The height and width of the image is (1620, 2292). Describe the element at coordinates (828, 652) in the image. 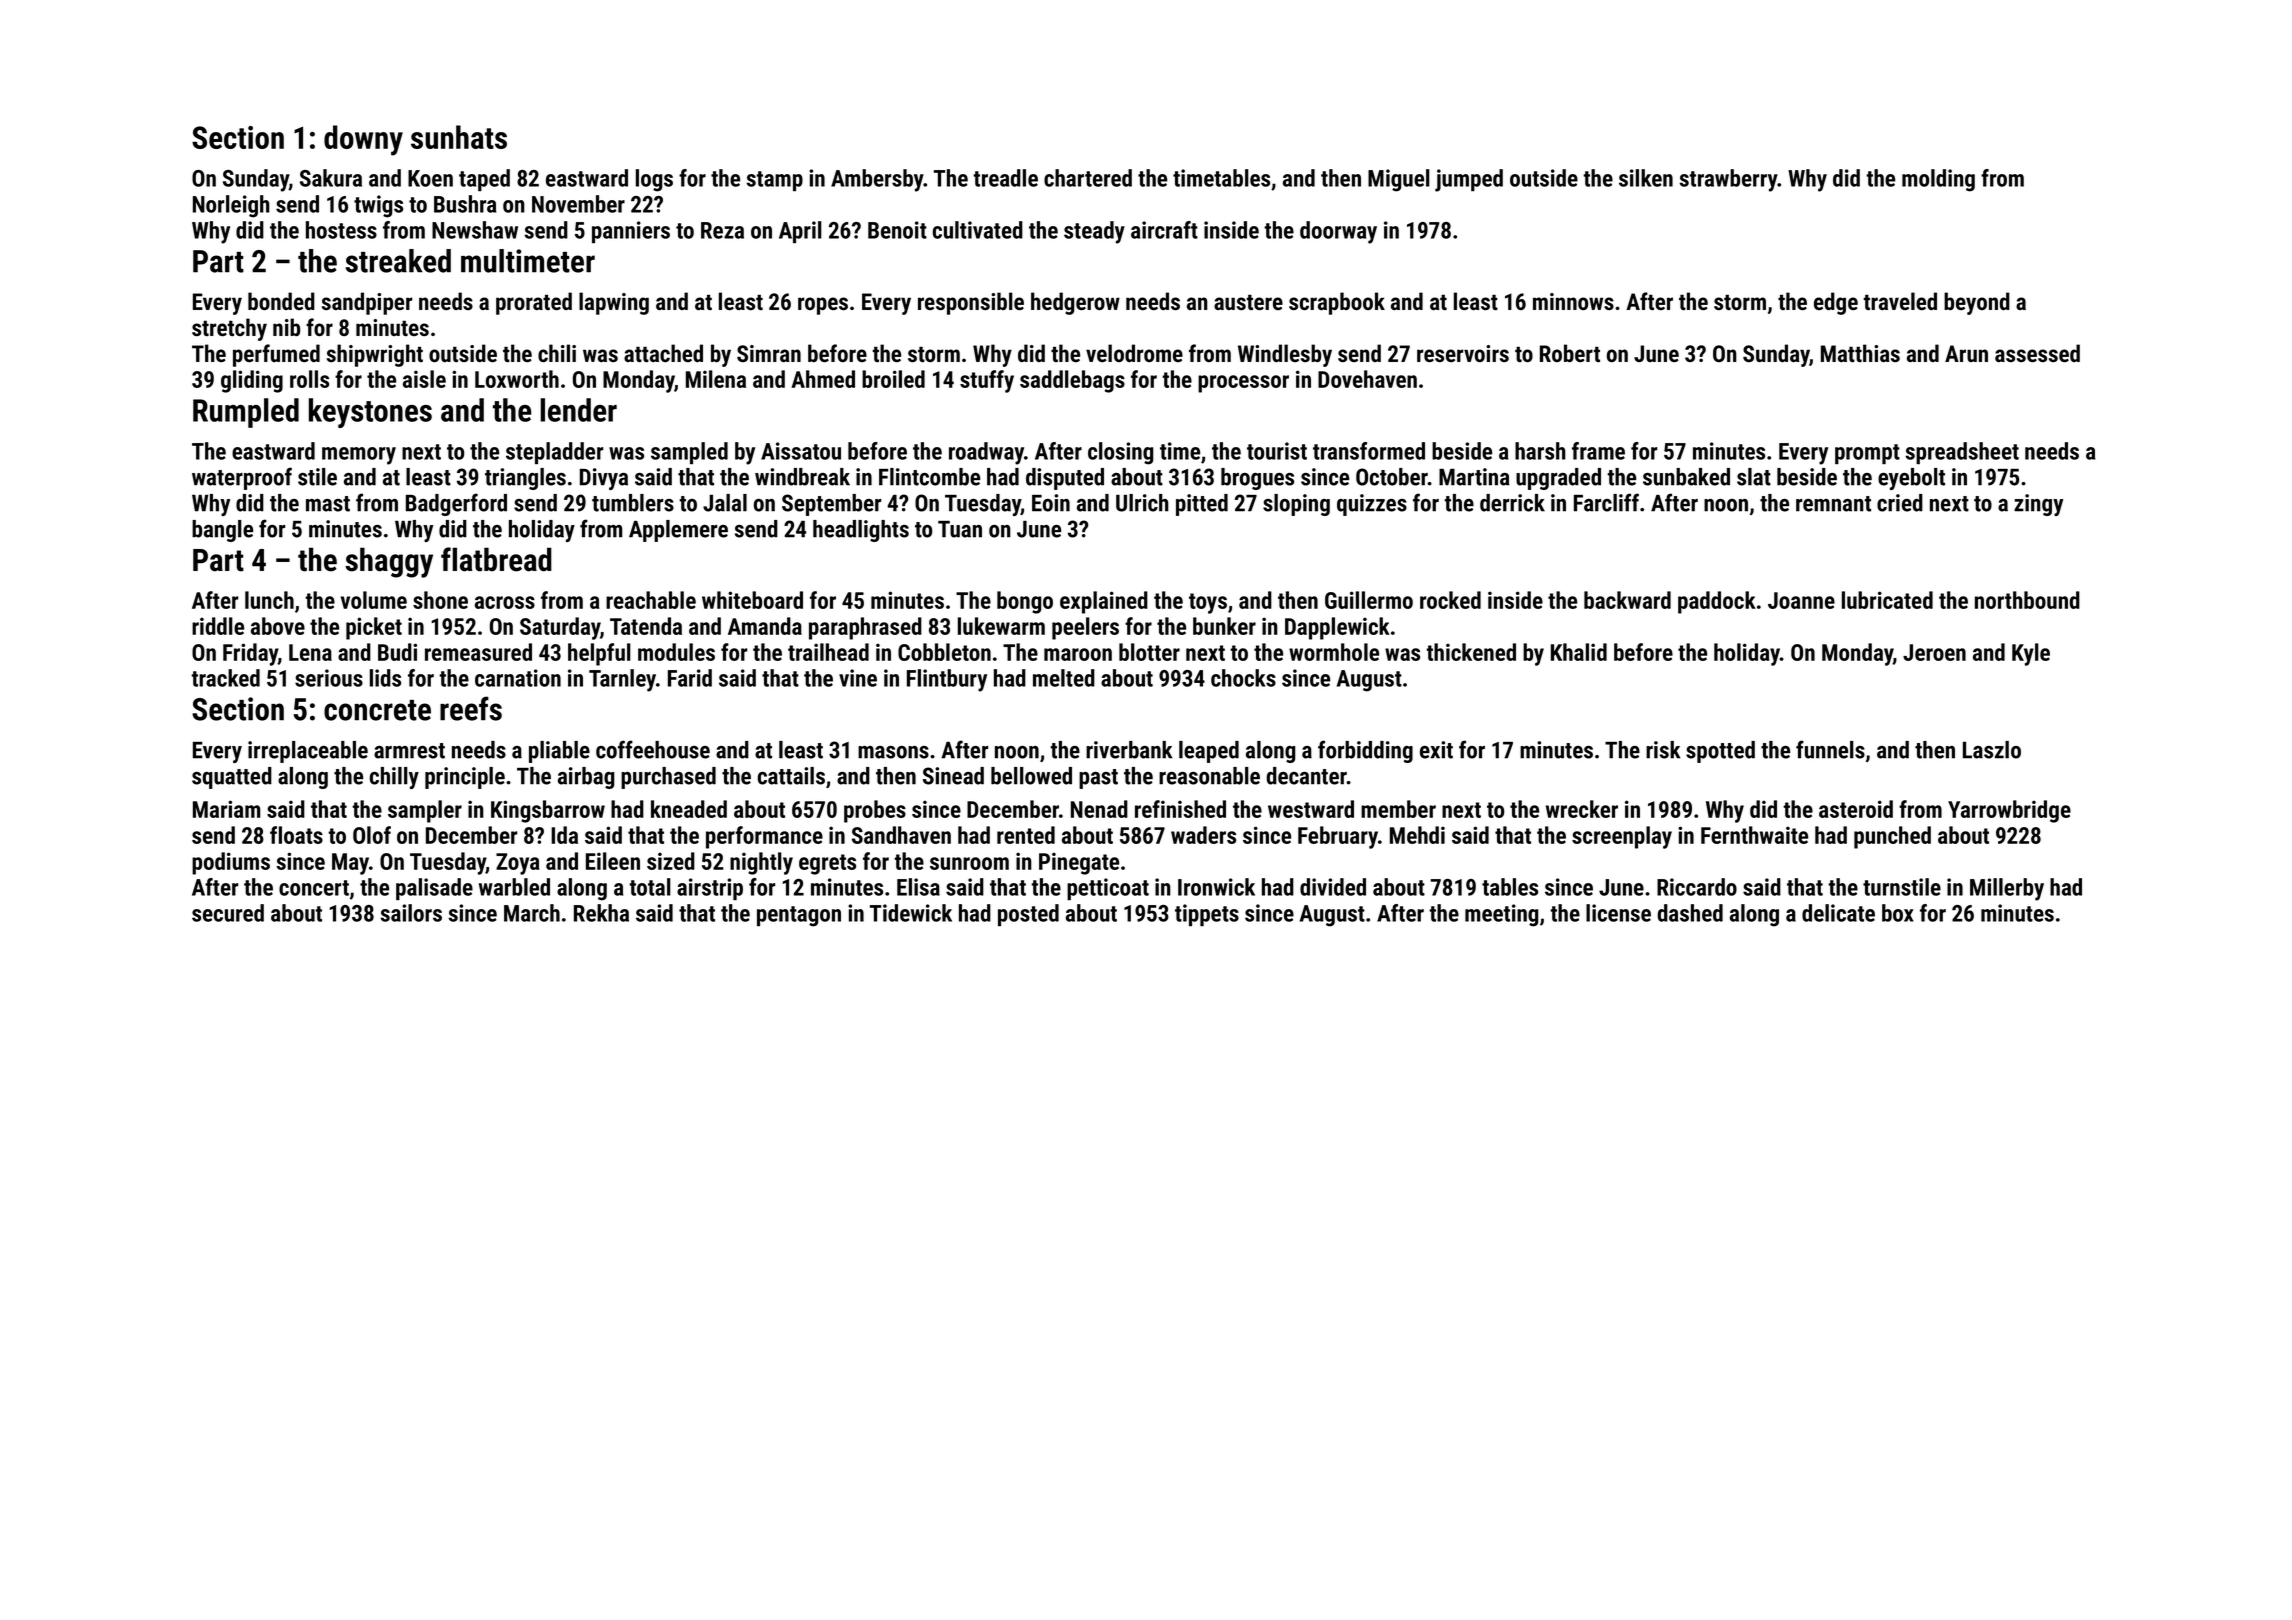

I see `trailhead` at that location.
